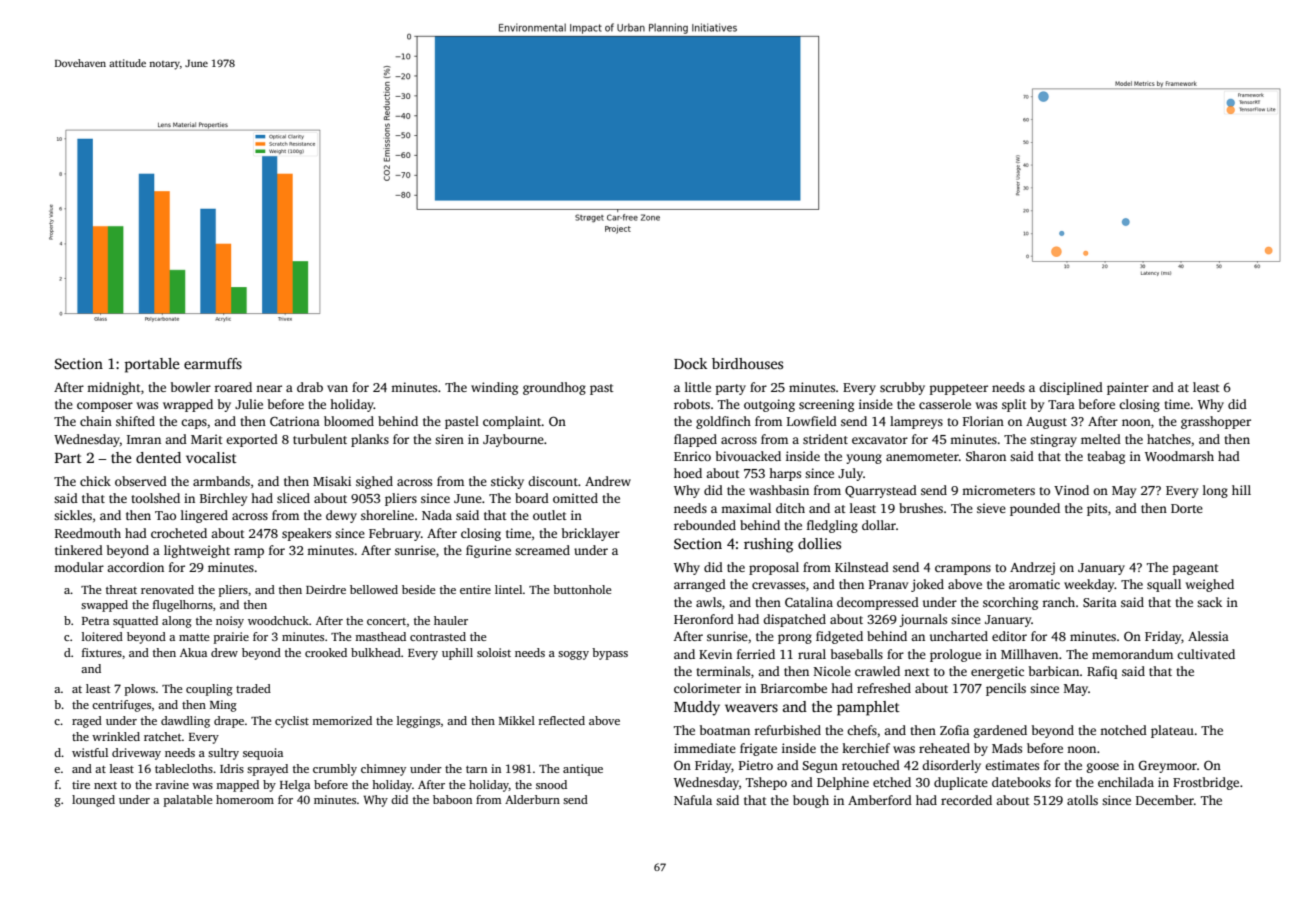 The height and width of the screenshot is (924, 1308). Describe the element at coordinates (114, 388) in the screenshot. I see `midnight` at that location.
